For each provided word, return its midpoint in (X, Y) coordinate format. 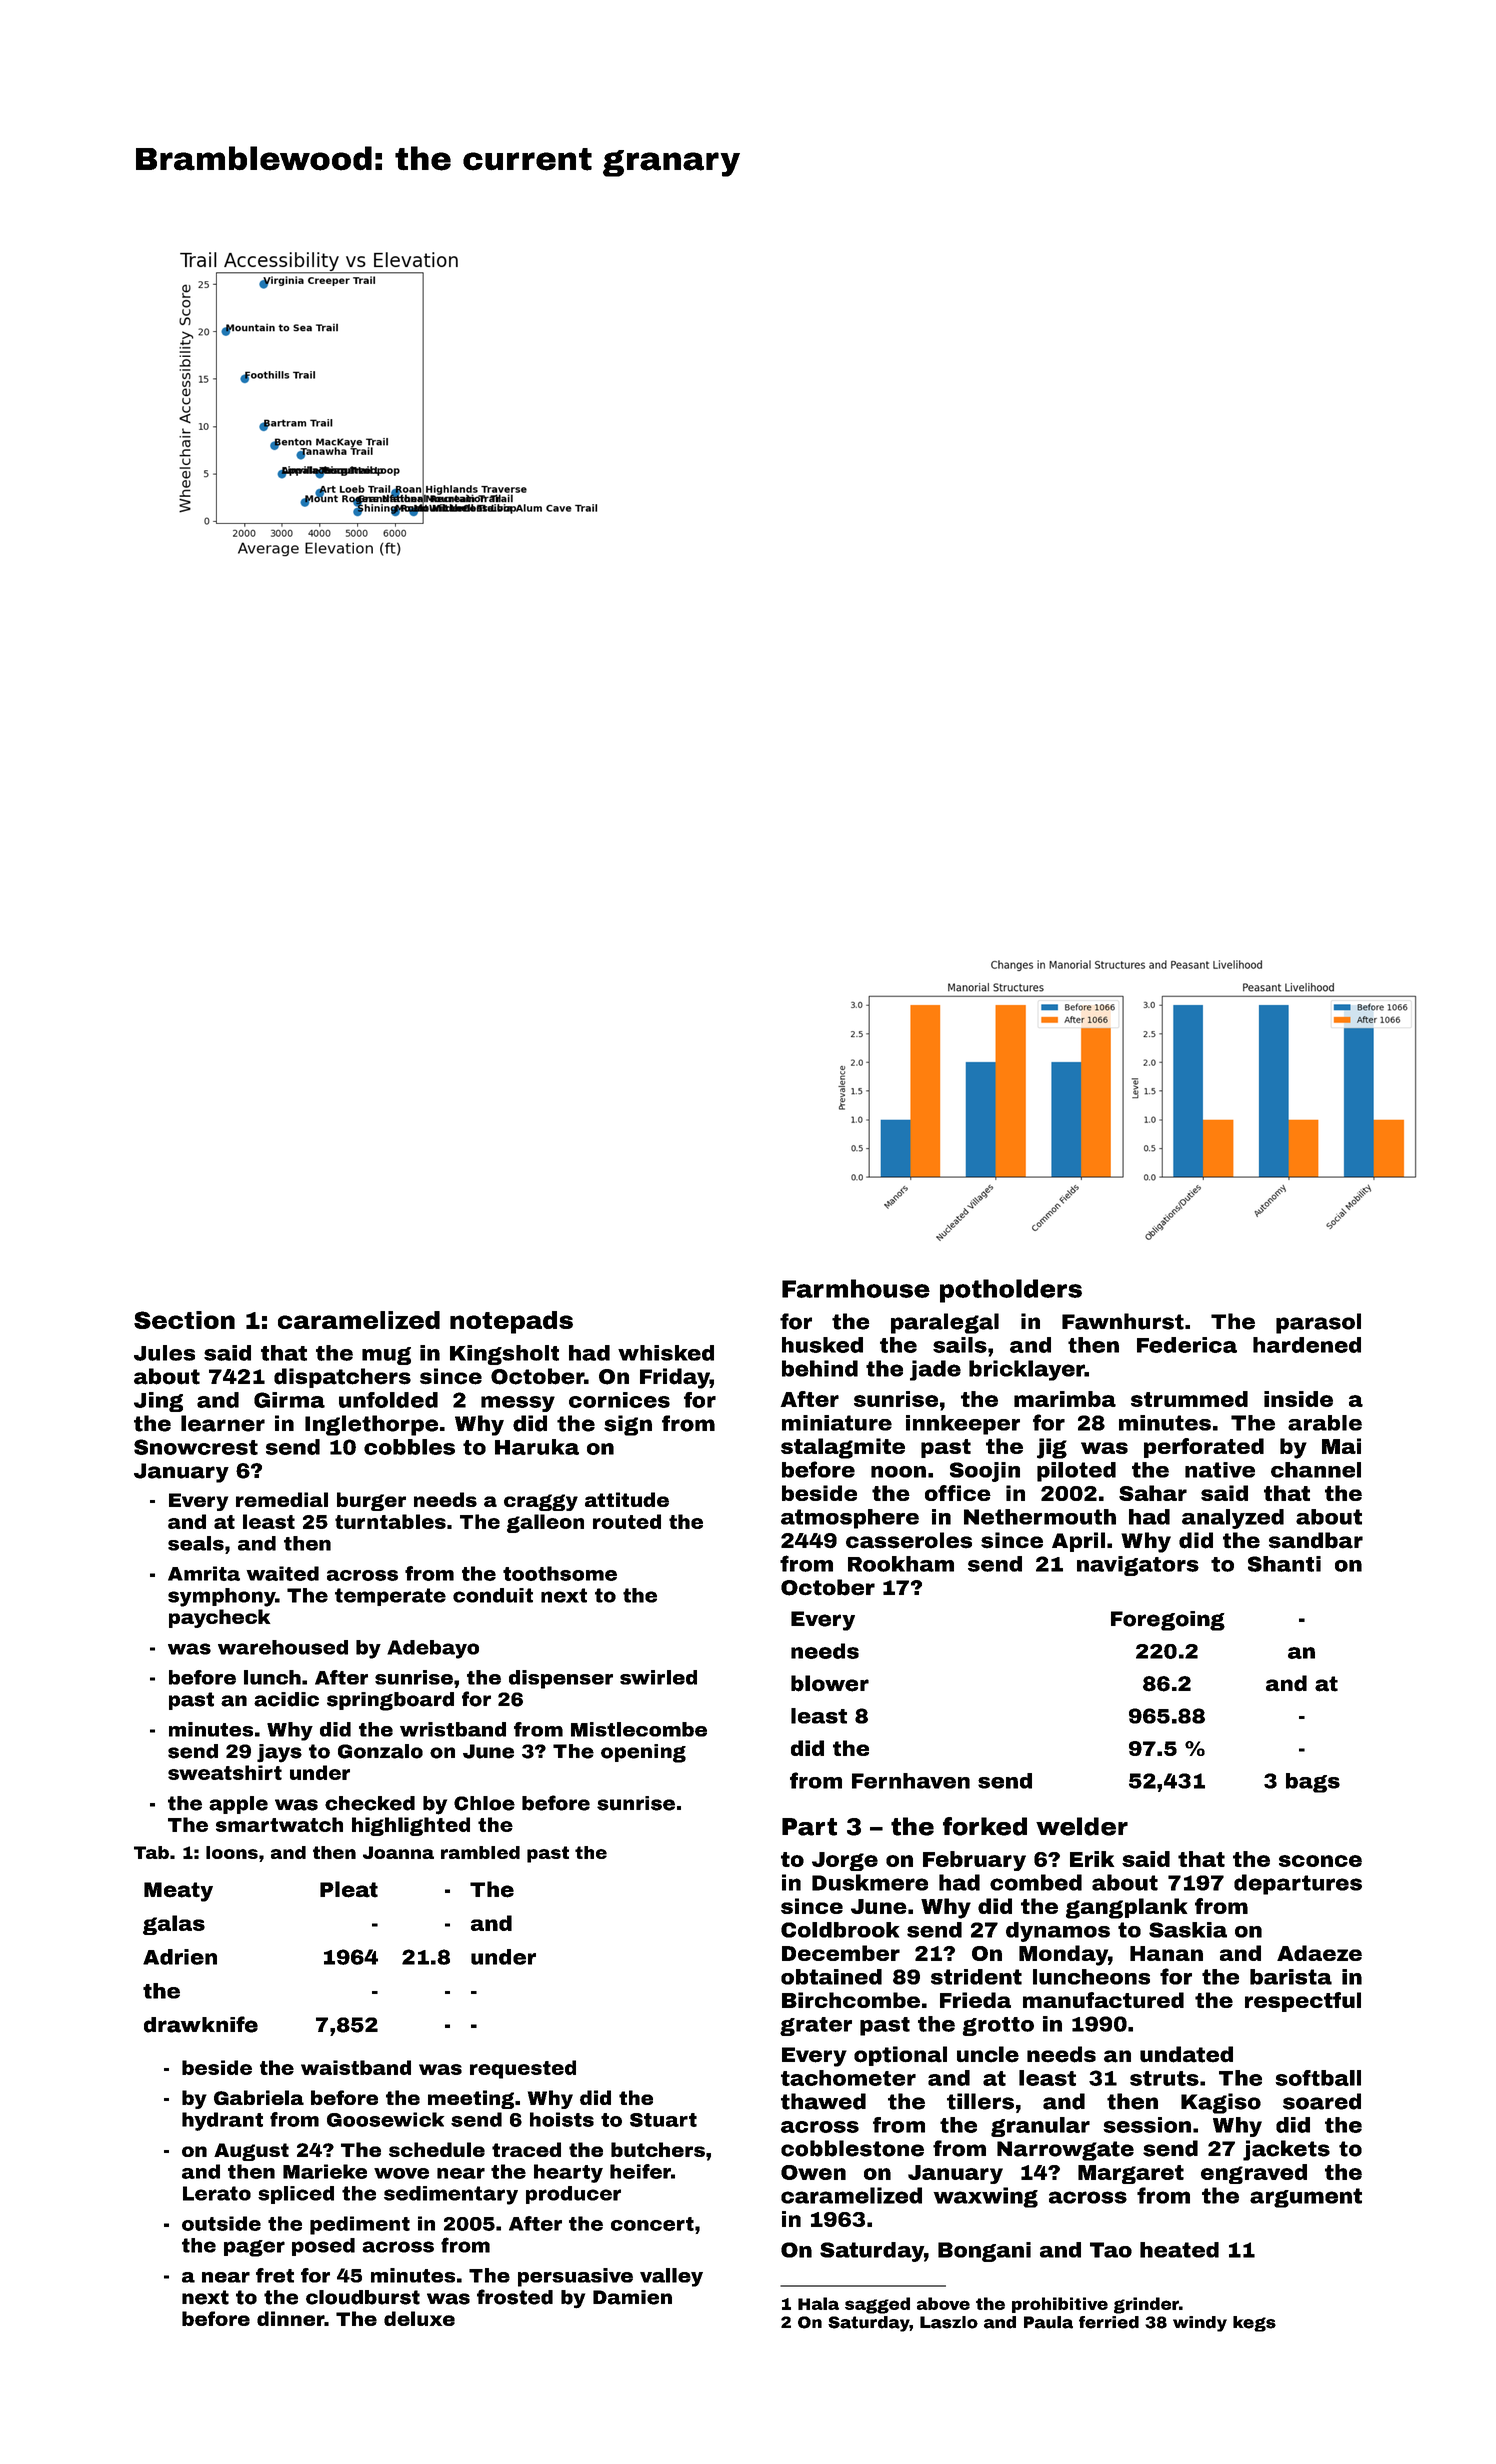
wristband (453, 1729)
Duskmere (870, 1882)
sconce (1320, 1861)
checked (370, 1803)
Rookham (901, 1564)
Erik (1092, 1859)
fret (275, 2275)
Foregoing (1168, 1621)
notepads (511, 1322)
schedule (437, 2149)
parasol (1318, 1323)
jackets (1286, 2150)
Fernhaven (911, 1781)
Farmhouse (856, 1288)
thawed (823, 2101)
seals (196, 1543)
